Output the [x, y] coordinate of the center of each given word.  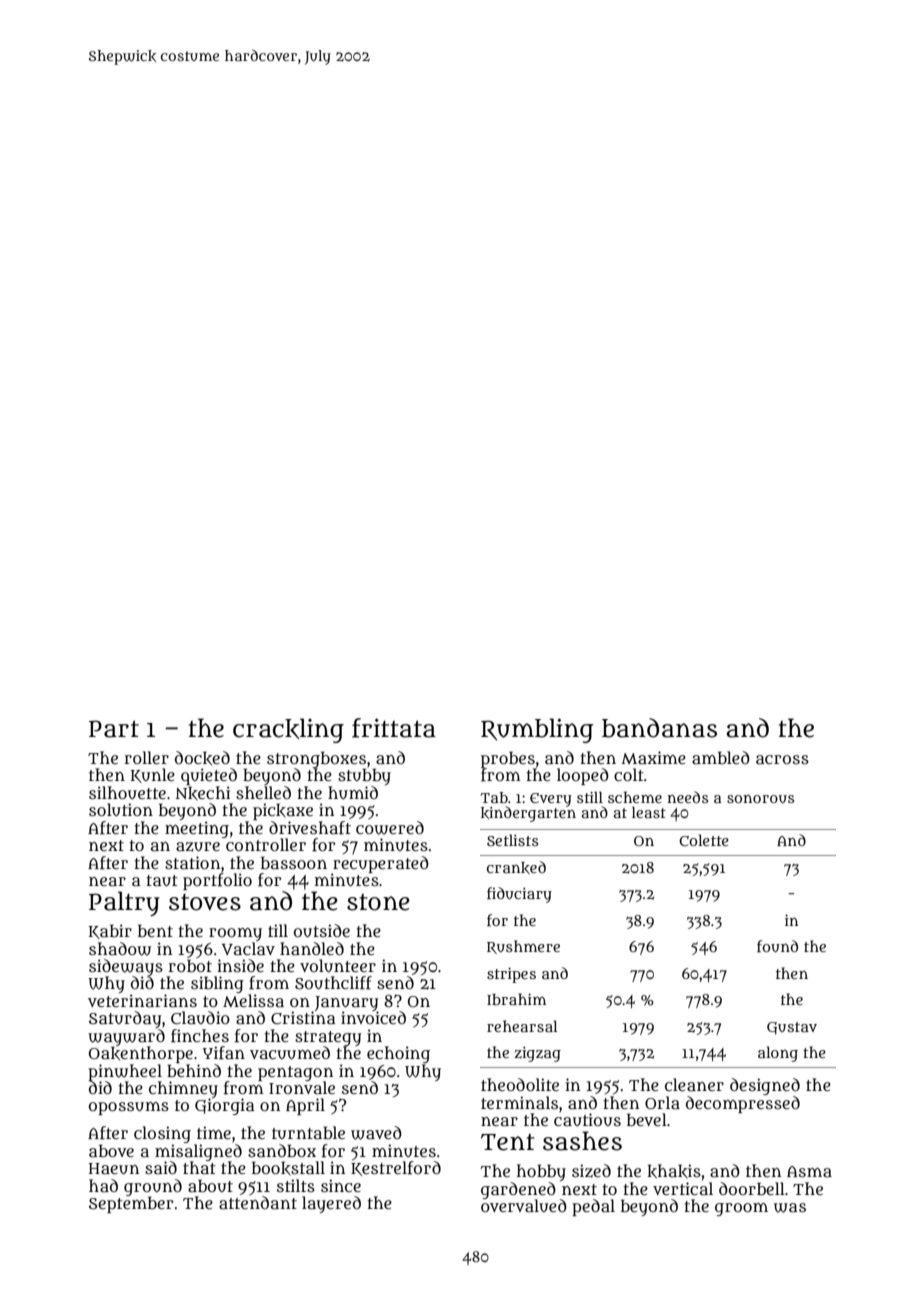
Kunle [153, 775]
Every [551, 800]
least [649, 812]
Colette [704, 840]
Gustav [792, 1028]
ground [153, 1187]
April [305, 1106]
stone [378, 902]
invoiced [373, 1017]
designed [765, 1086]
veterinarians [142, 1000]
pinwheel [125, 1072]
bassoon [294, 862]
